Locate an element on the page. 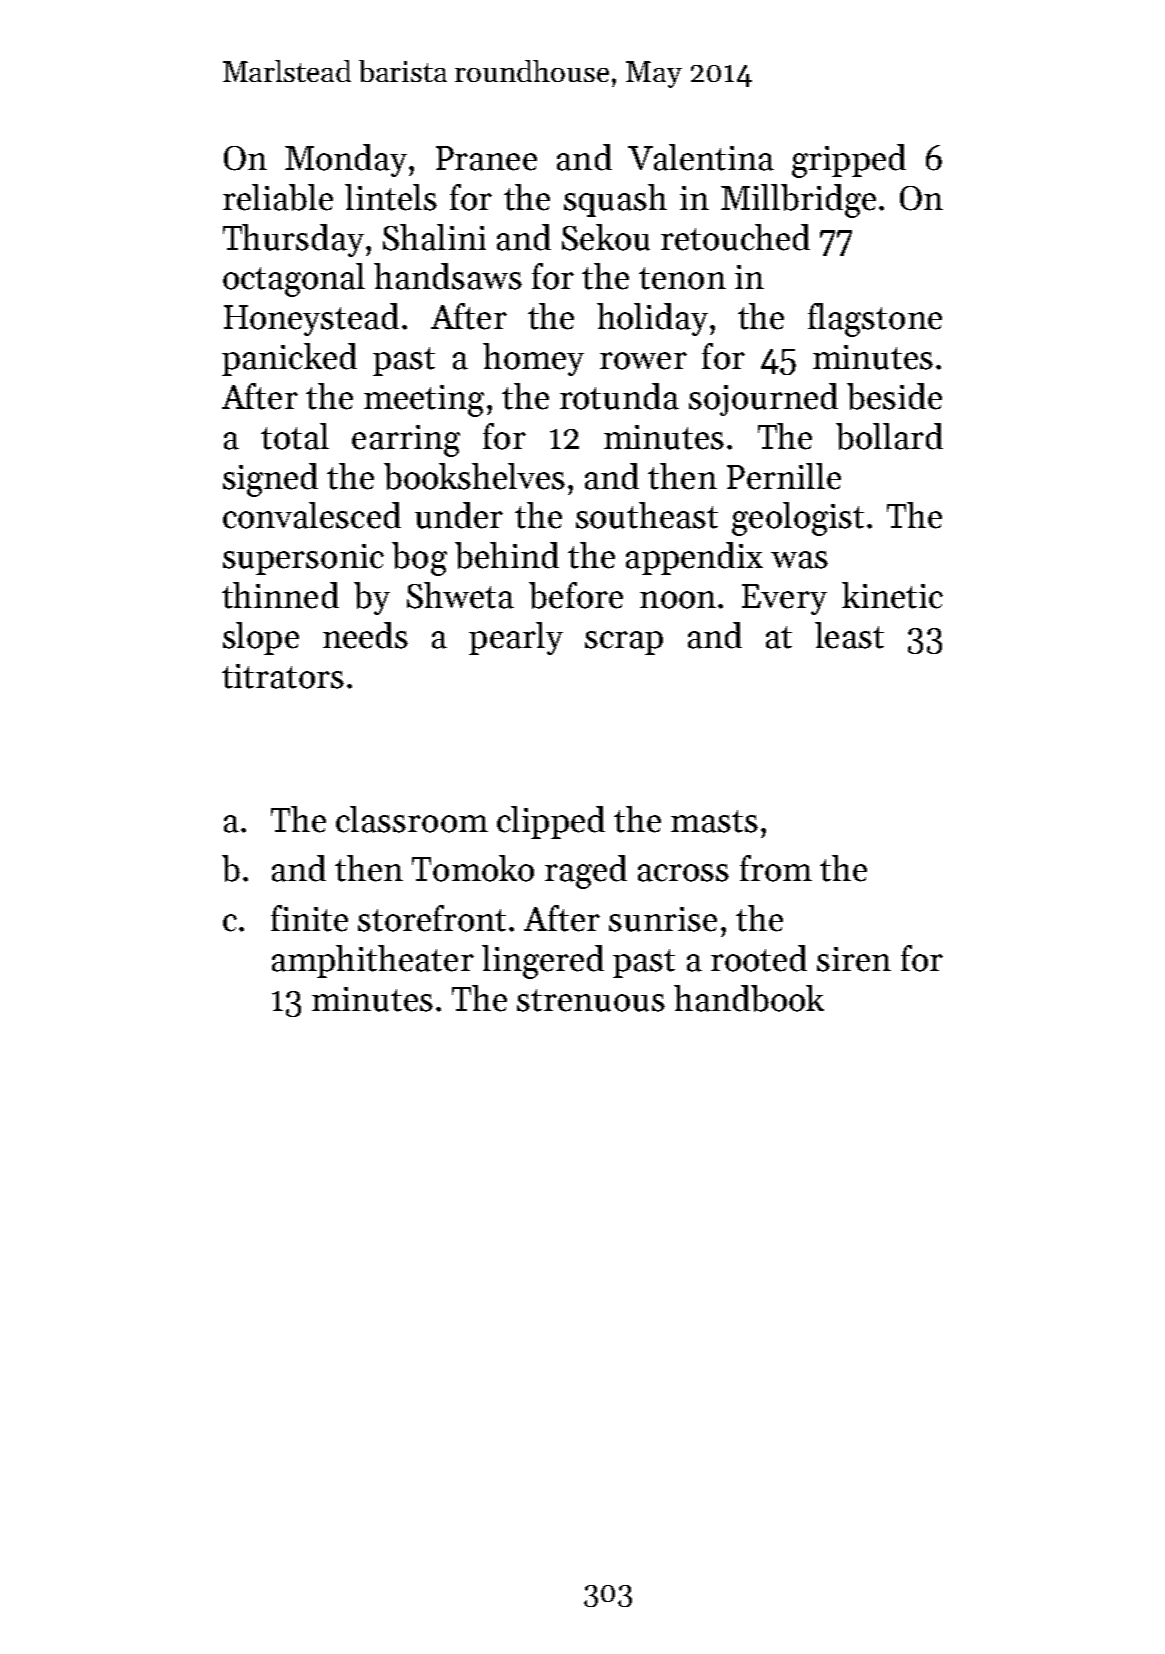 The height and width of the page is (1654, 1165). gripped is located at coordinates (849, 161).
